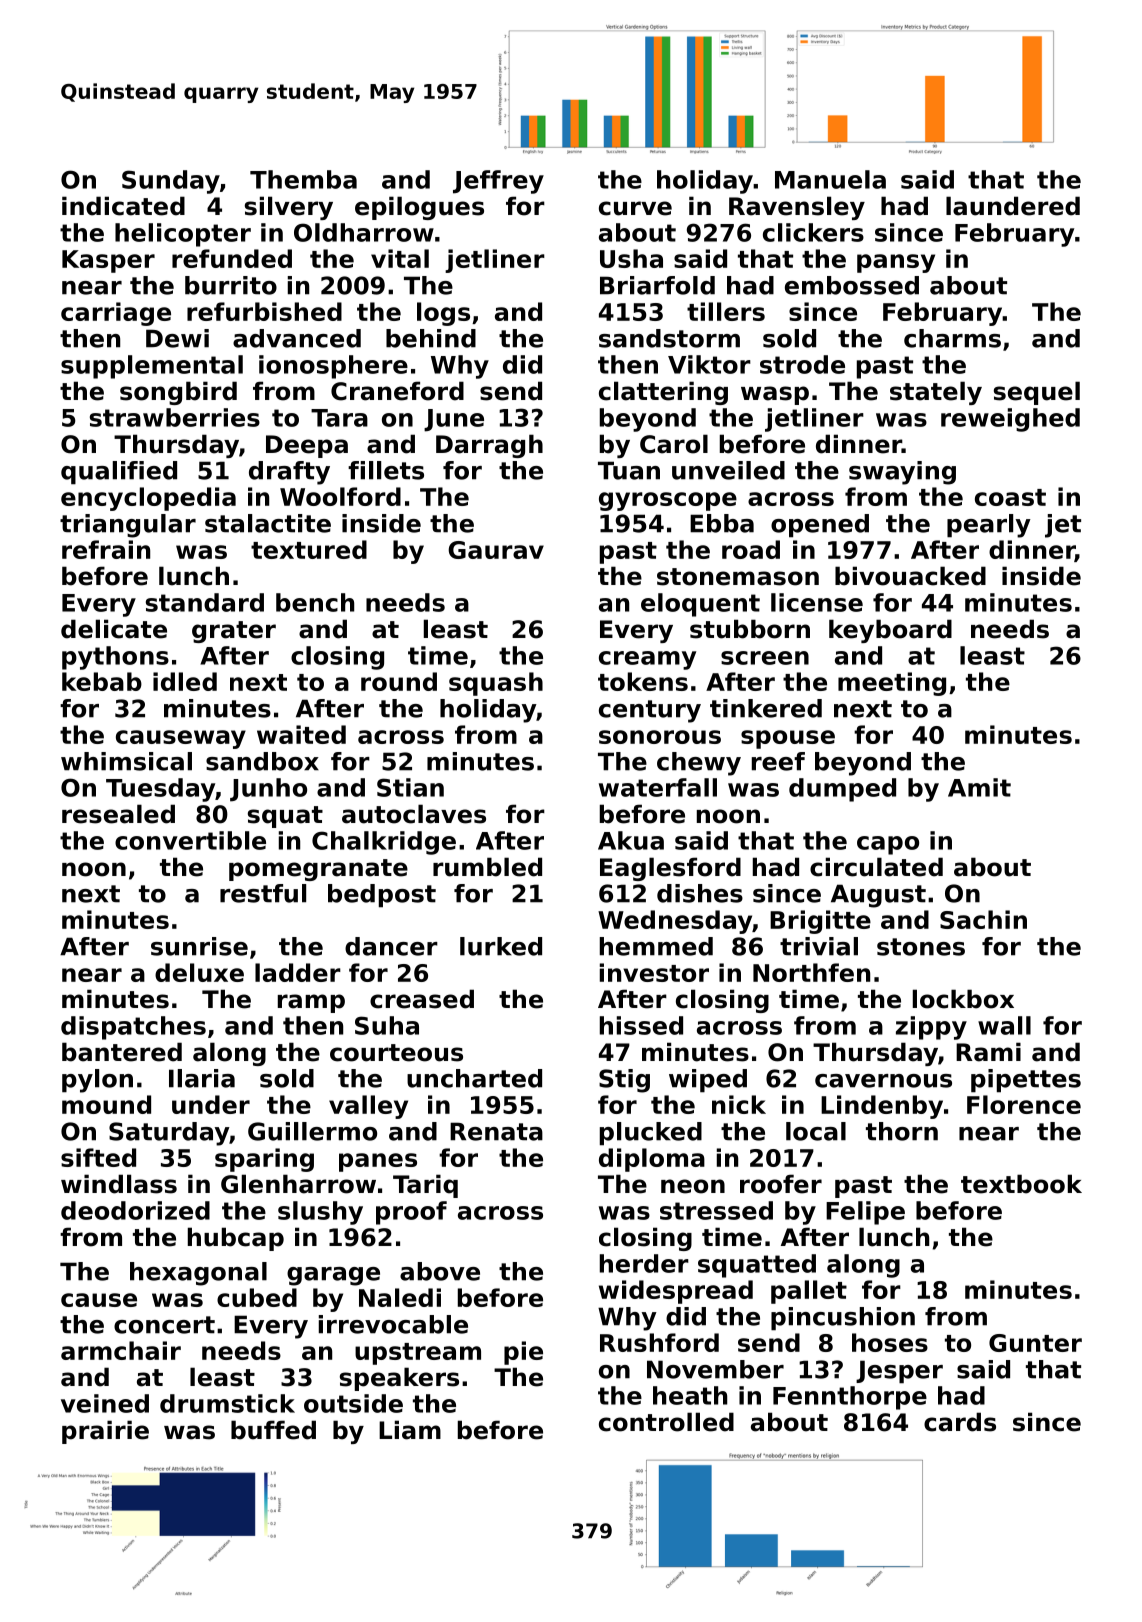  Describe the element at coordinates (635, 208) in the screenshot. I see `curve` at that location.
